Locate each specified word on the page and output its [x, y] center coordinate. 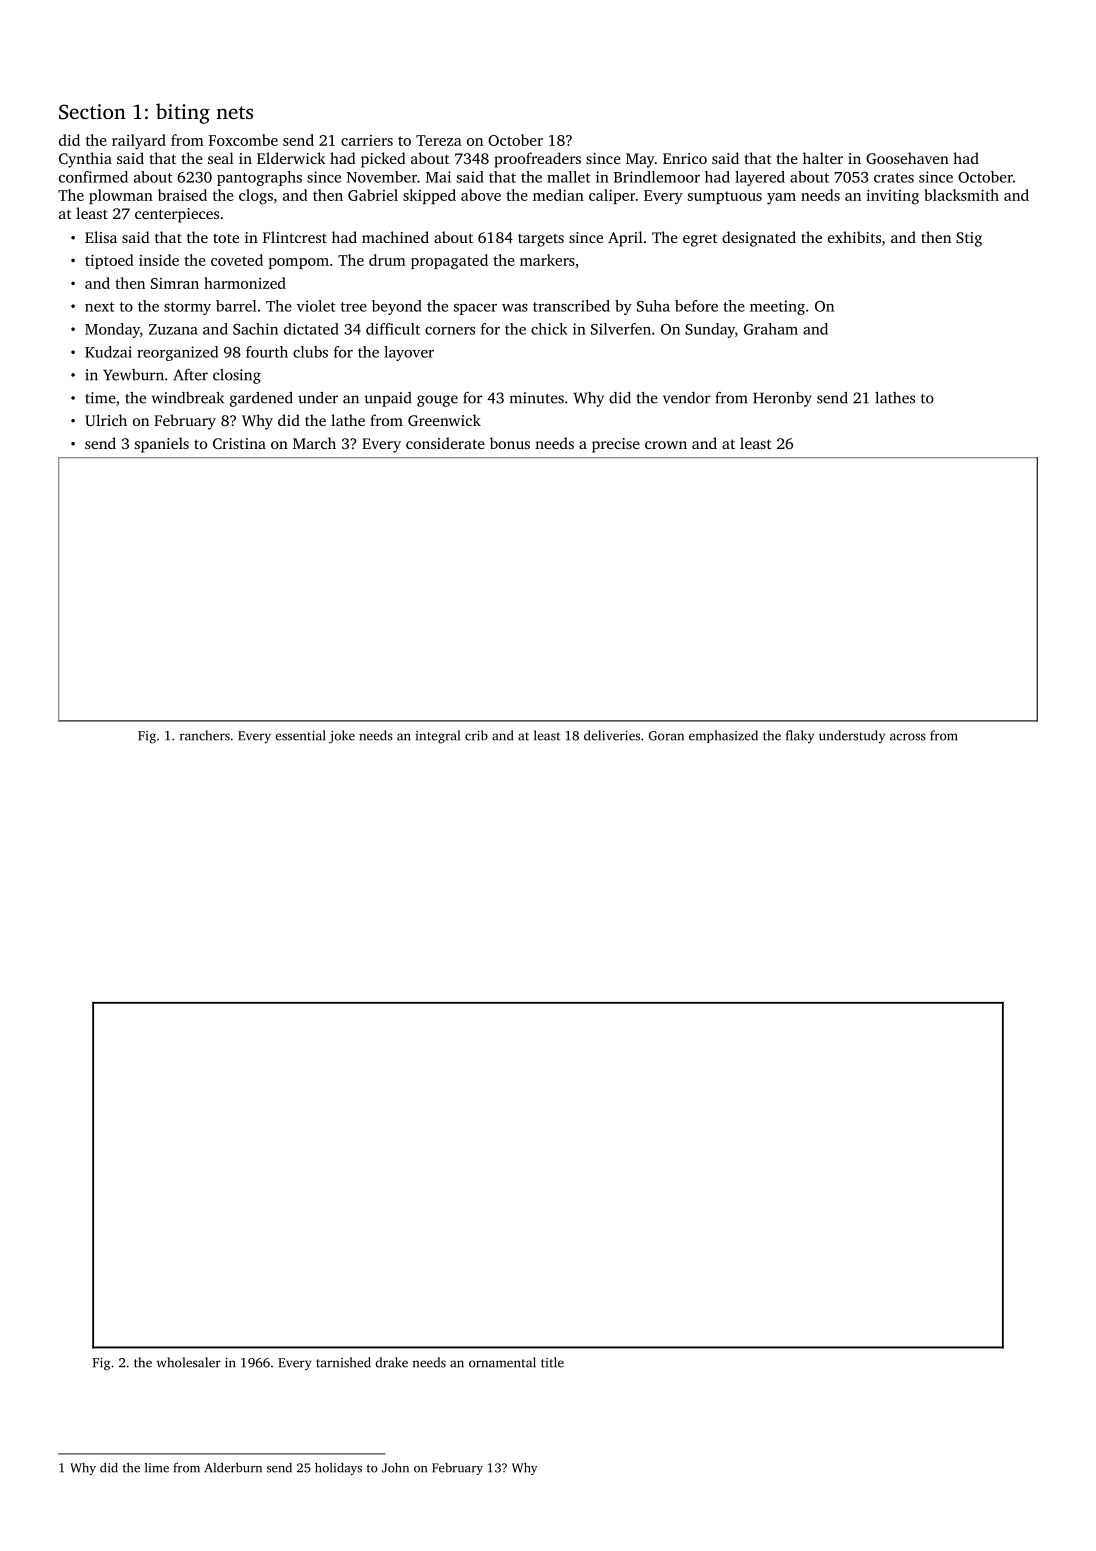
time [100, 398]
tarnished [343, 1362]
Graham [771, 329]
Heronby [782, 399]
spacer [475, 309]
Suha [653, 306]
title [552, 1362]
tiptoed [109, 261]
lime [157, 1468]
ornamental [502, 1362]
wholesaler [189, 1362]
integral [437, 737]
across [908, 737]
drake [391, 1362]
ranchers [205, 735]
